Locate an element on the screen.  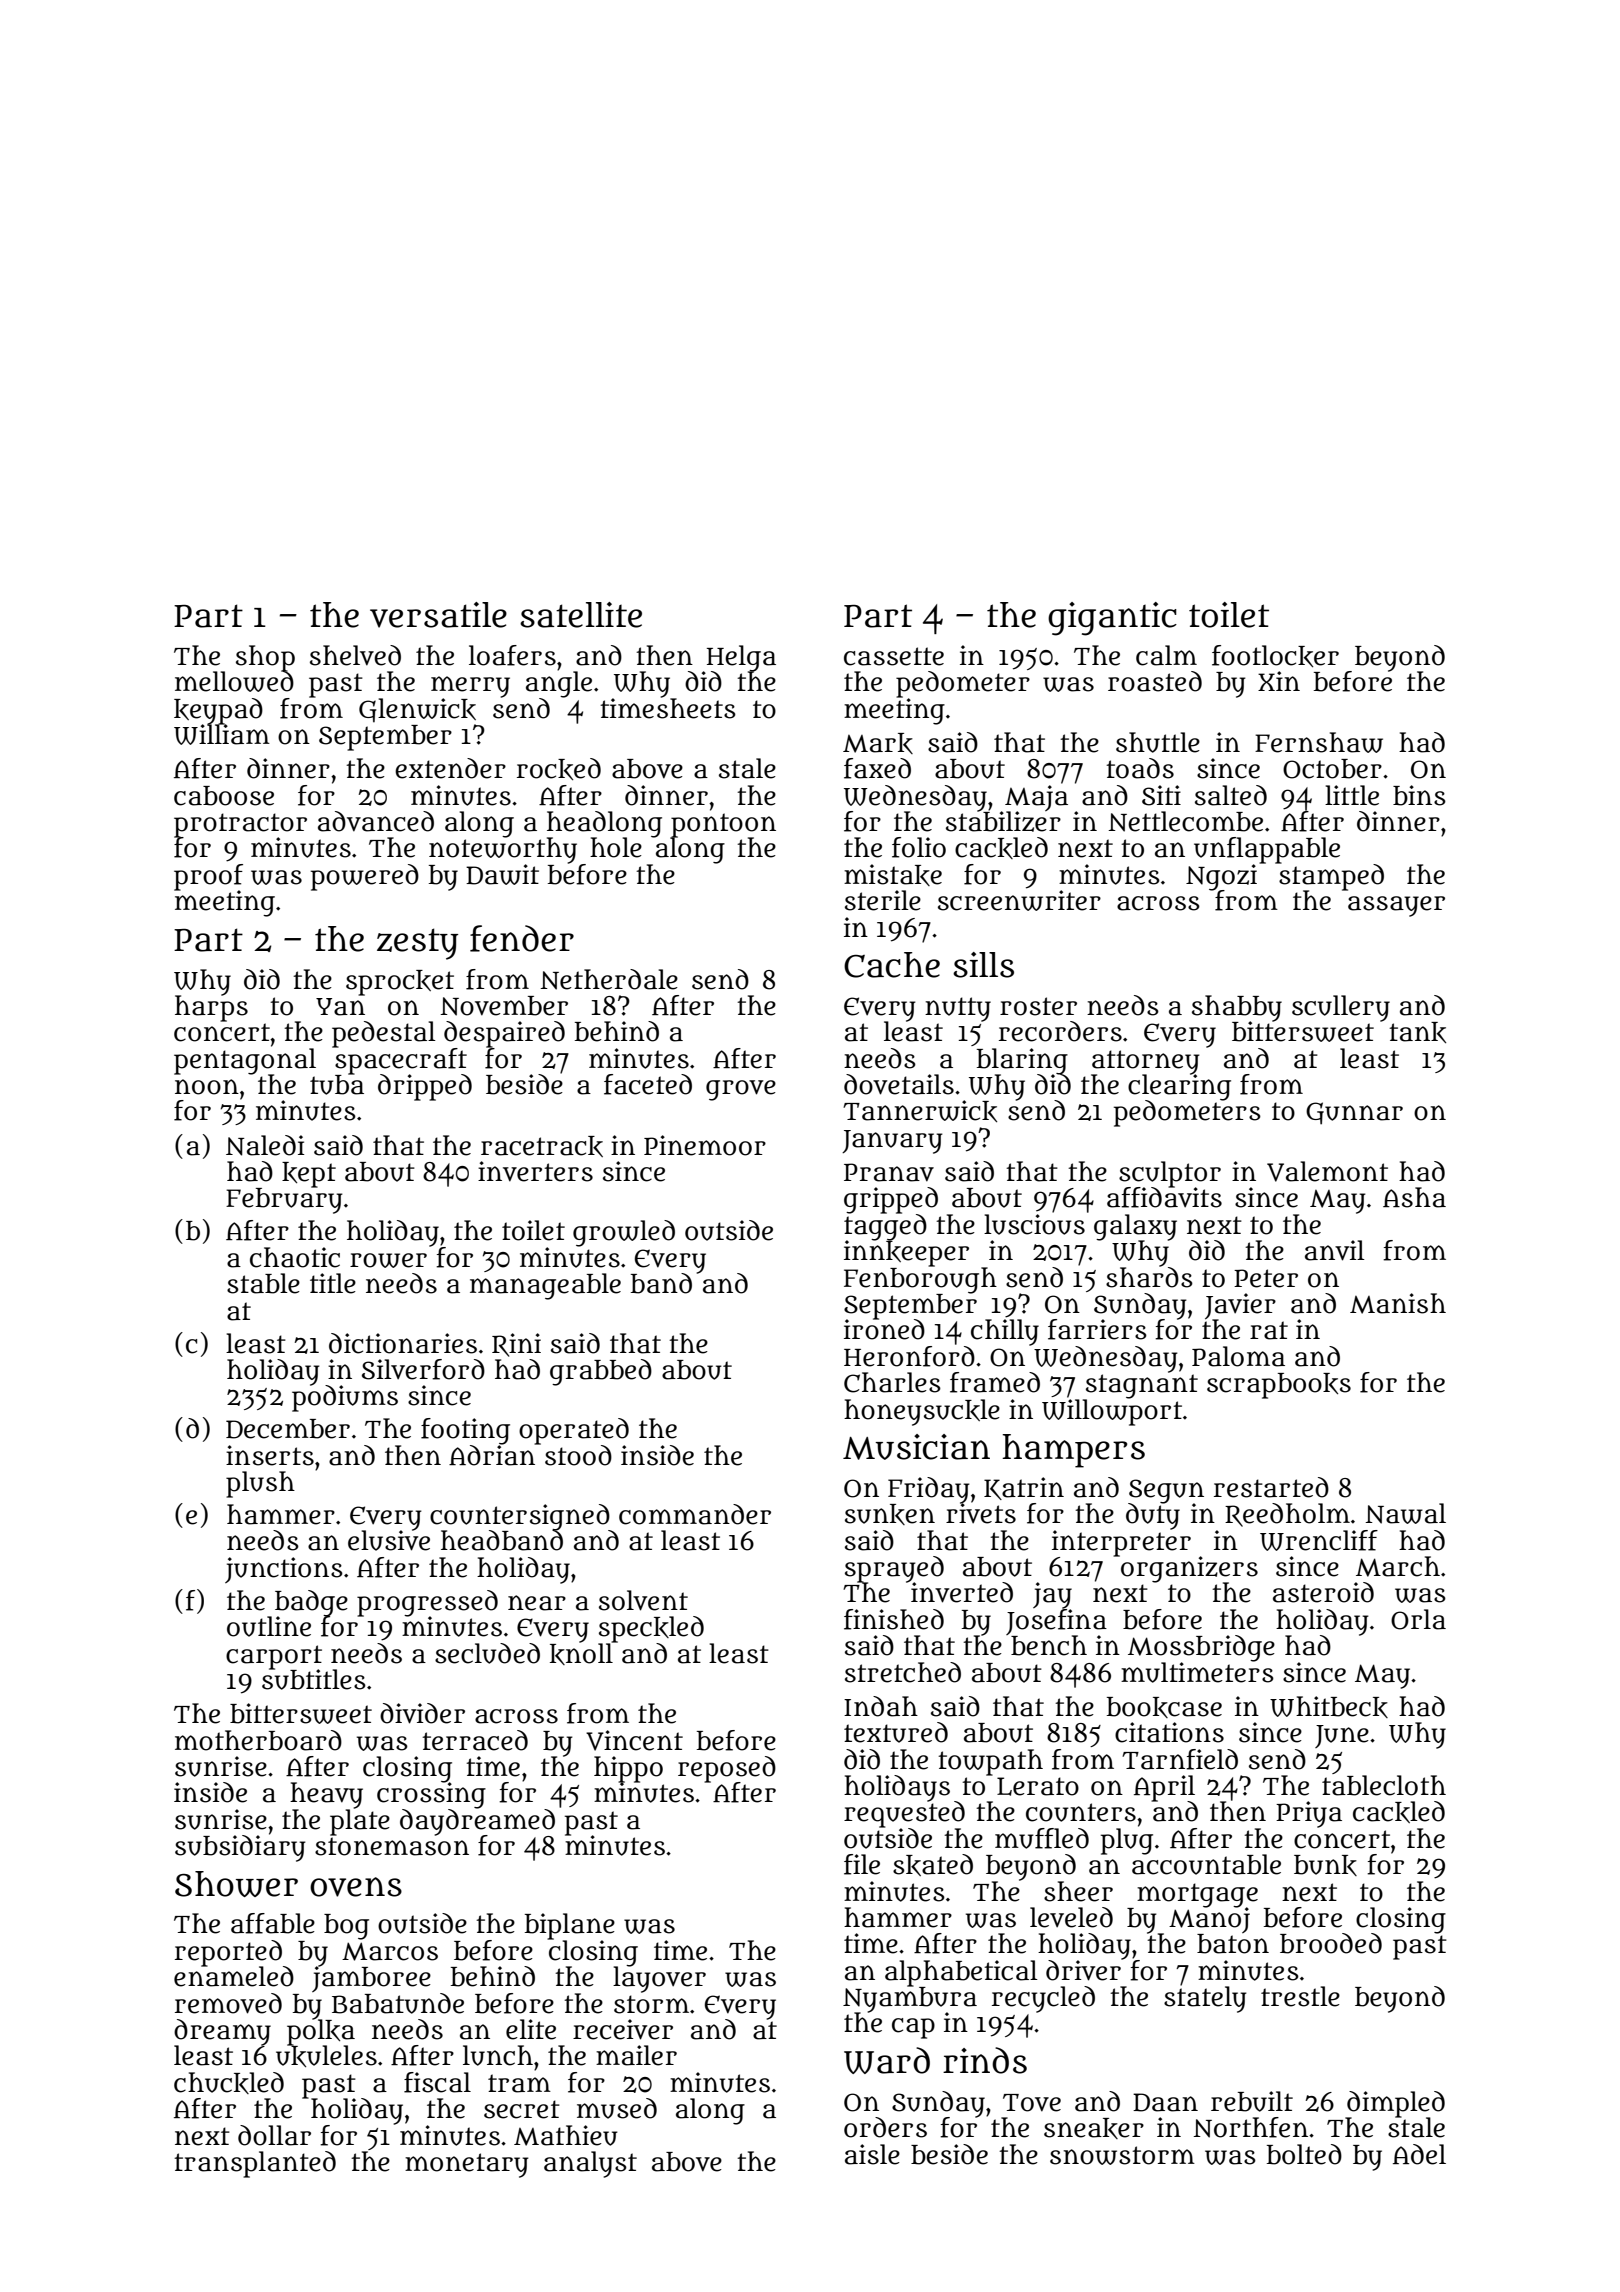
pentagonal is located at coordinates (245, 1061).
